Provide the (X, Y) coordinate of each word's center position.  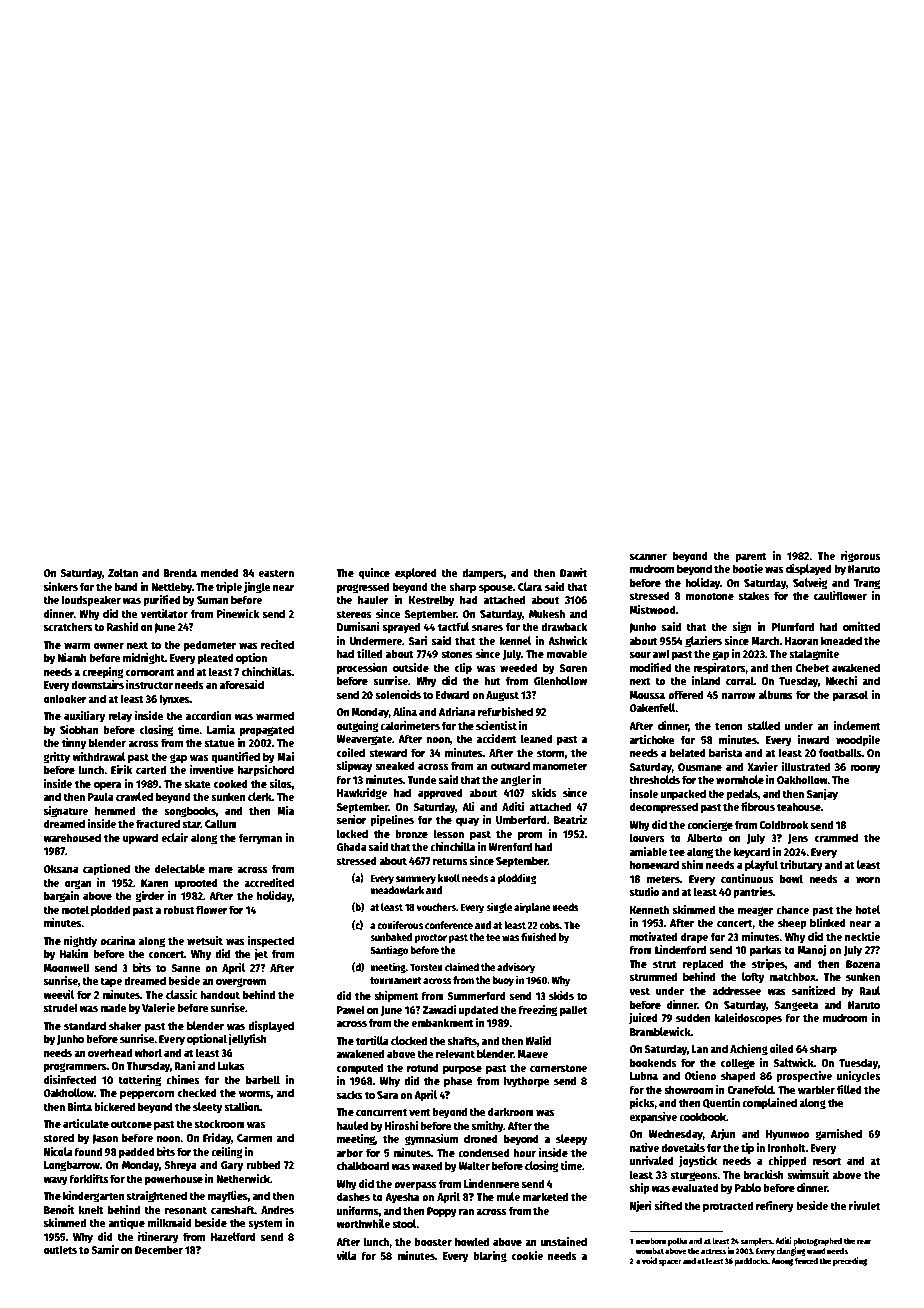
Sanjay (822, 795)
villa (346, 1255)
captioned (106, 870)
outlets (60, 1249)
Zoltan (123, 572)
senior (352, 819)
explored (416, 574)
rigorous (860, 557)
